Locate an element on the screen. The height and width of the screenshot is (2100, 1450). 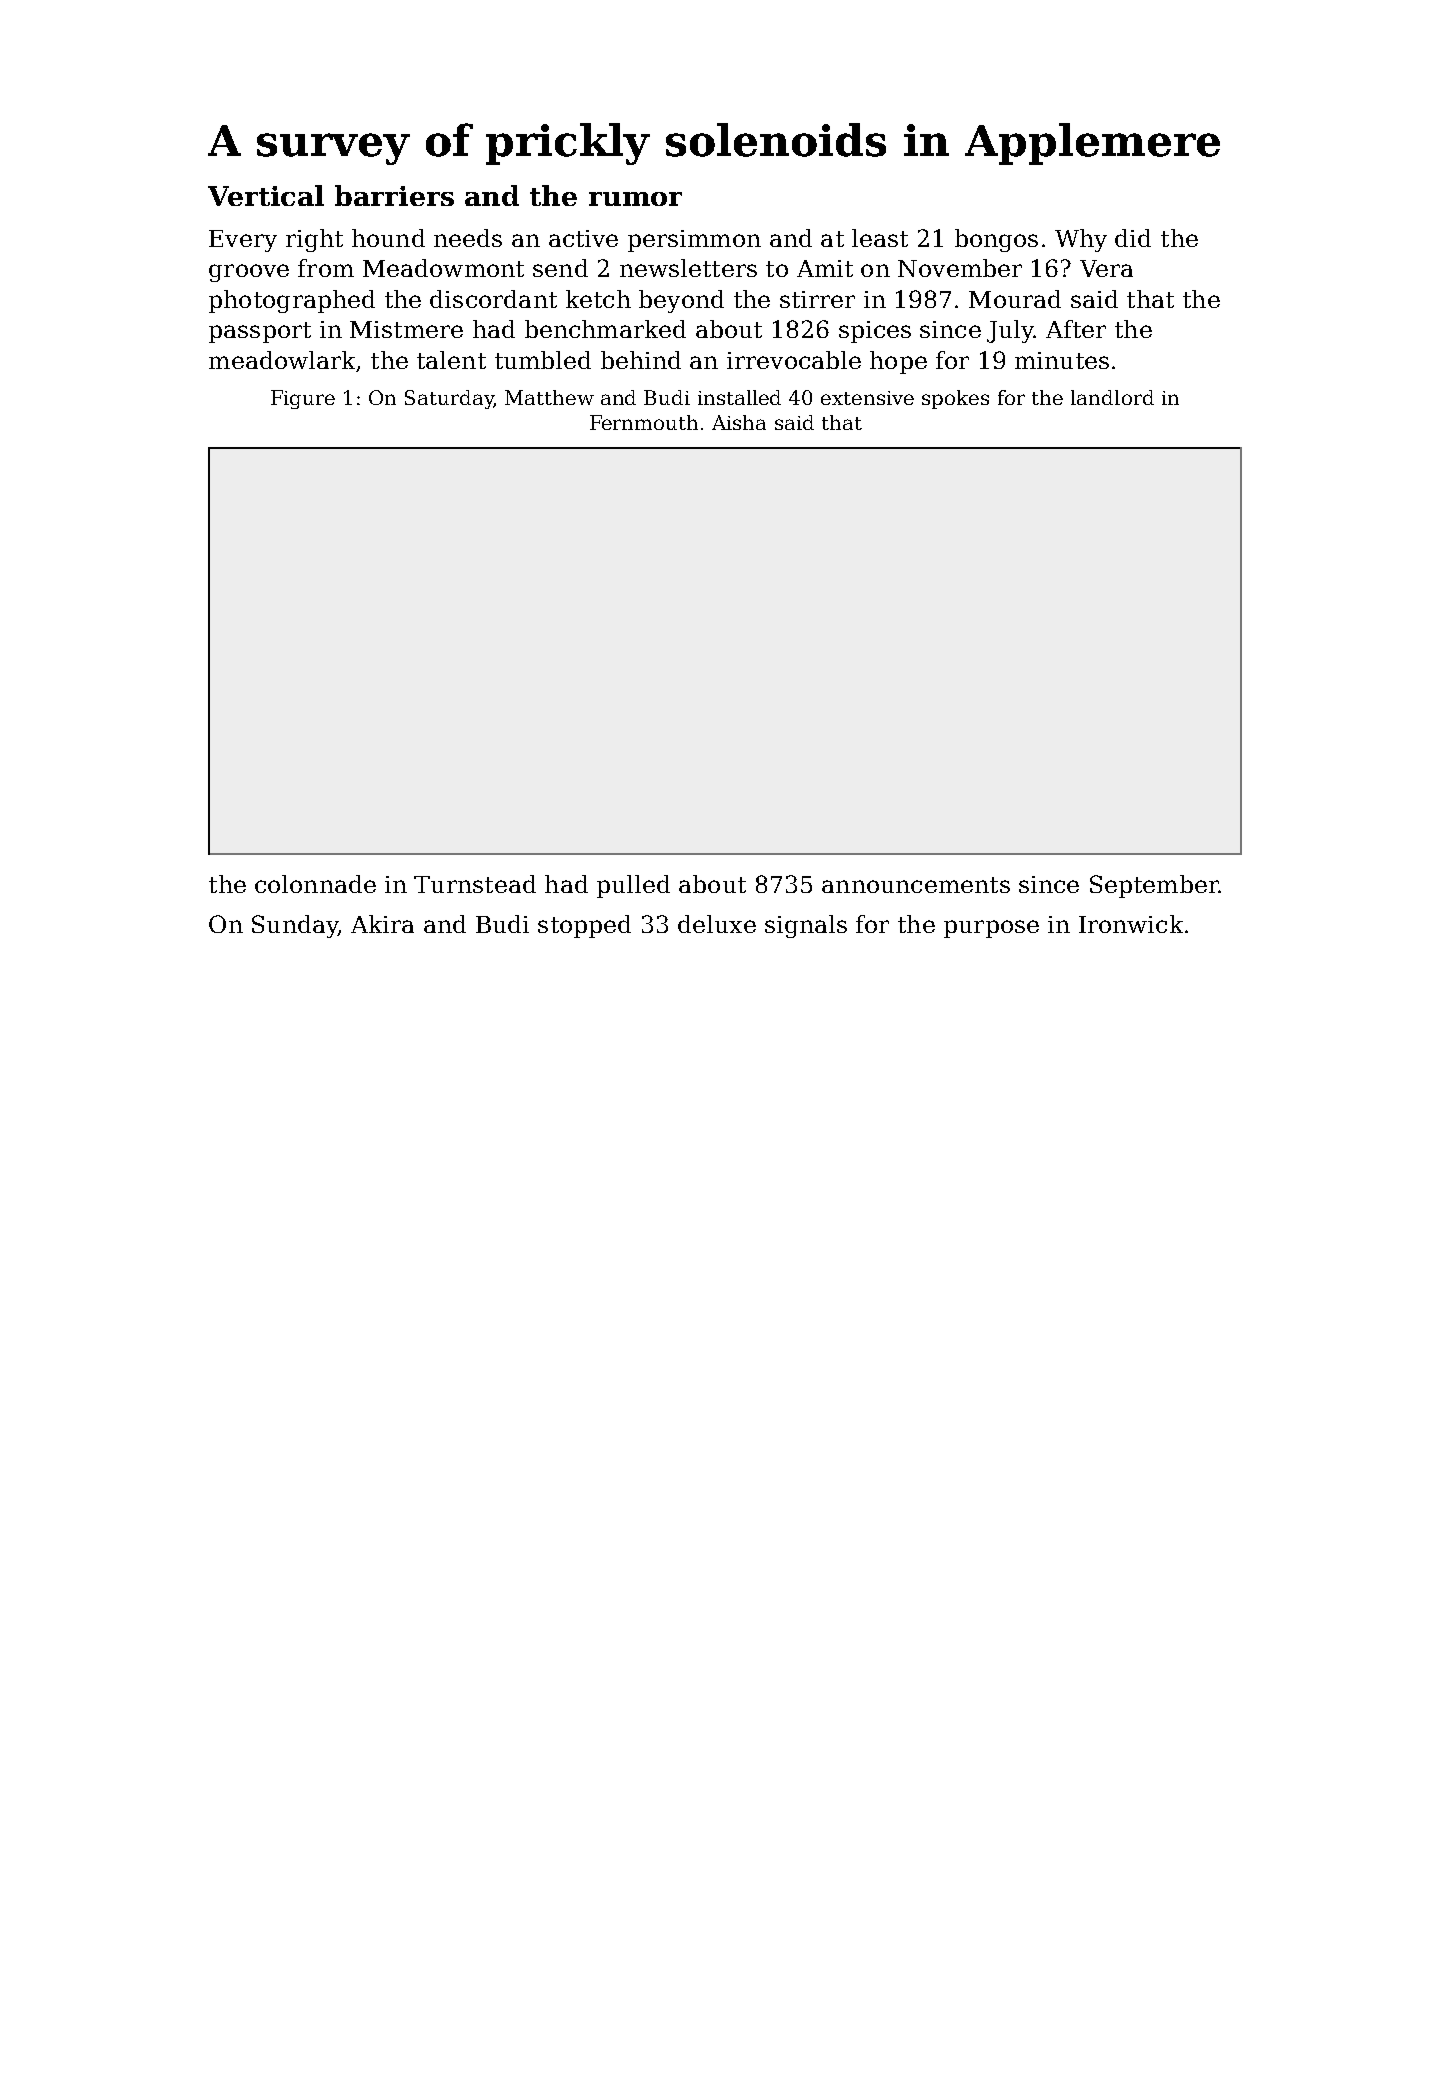
Sunday is located at coordinates (295, 926).
